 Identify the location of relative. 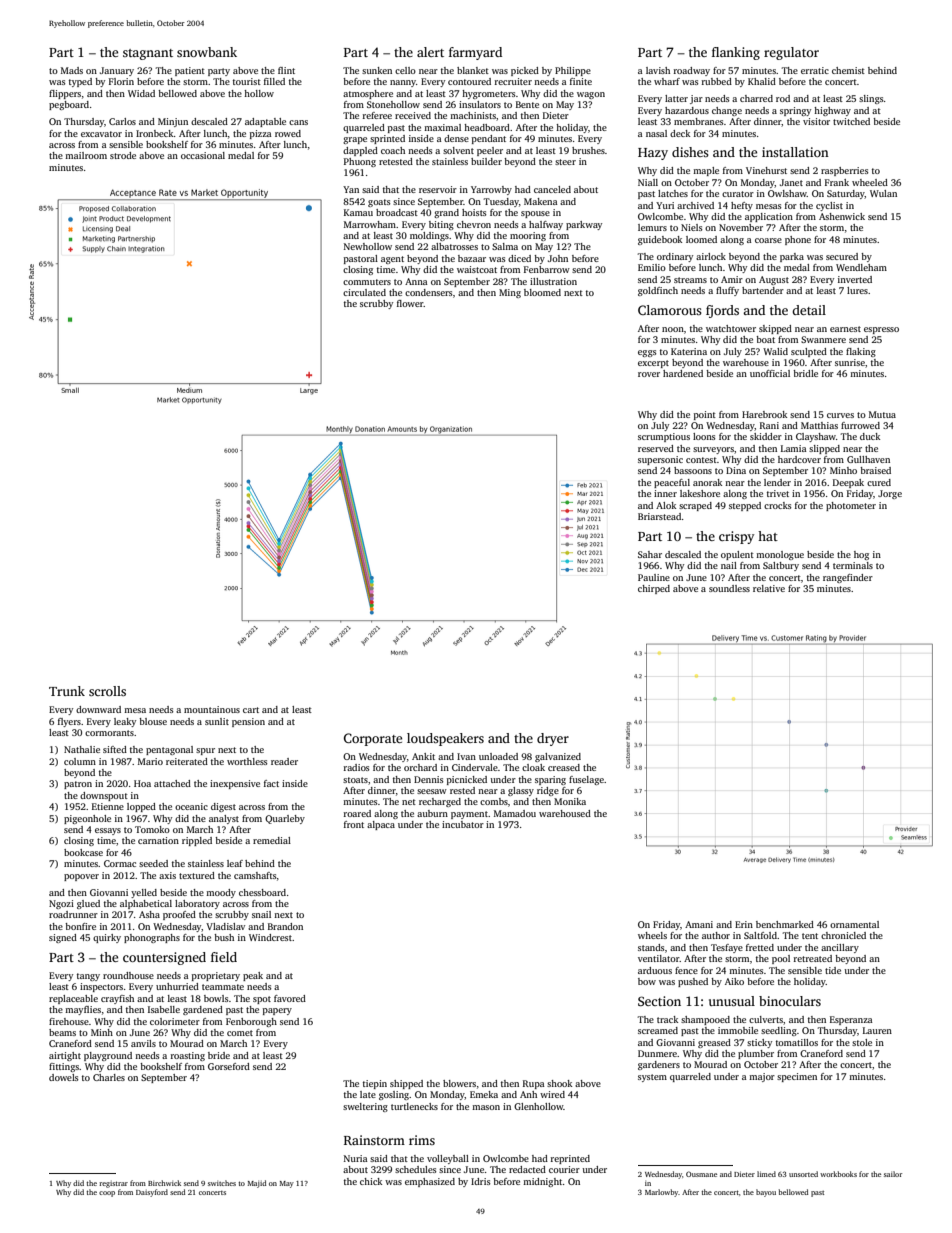
(769, 588).
